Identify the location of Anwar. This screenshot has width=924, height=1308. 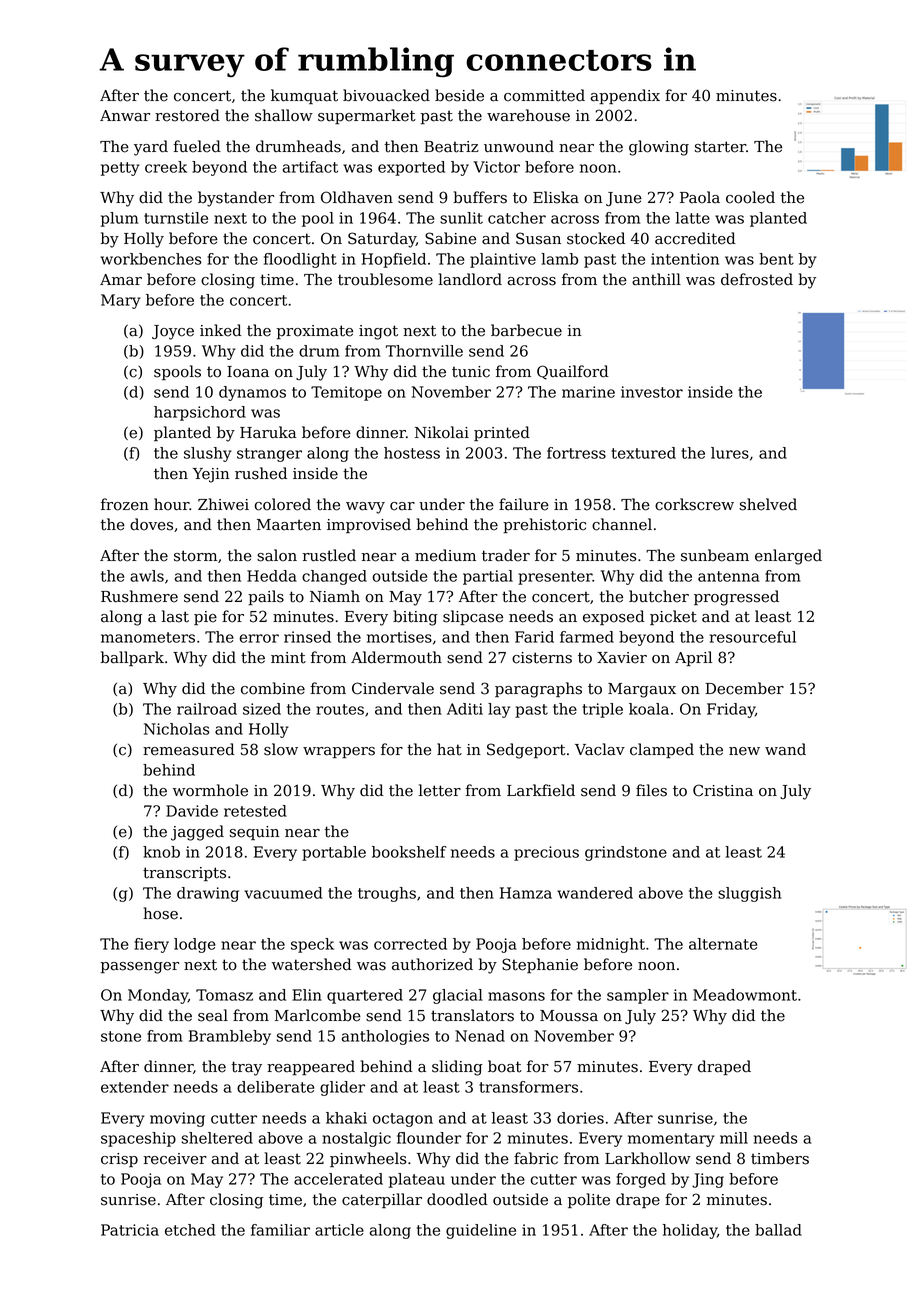
(125, 116).
